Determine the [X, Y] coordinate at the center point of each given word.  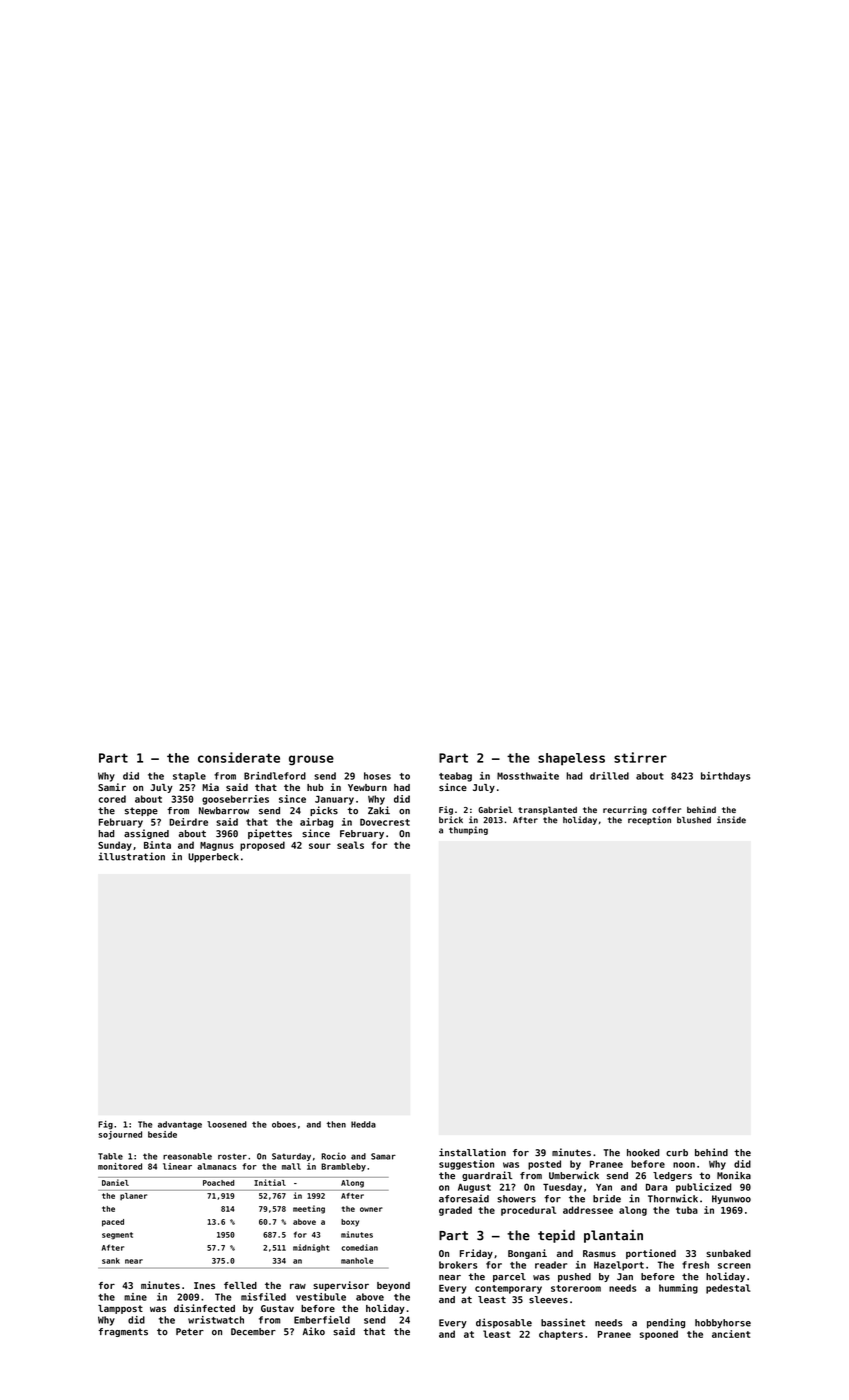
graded [455, 1211]
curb [677, 1153]
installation [472, 1152]
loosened [227, 1124]
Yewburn [367, 787]
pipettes [270, 834]
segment [117, 1236]
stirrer [640, 757]
